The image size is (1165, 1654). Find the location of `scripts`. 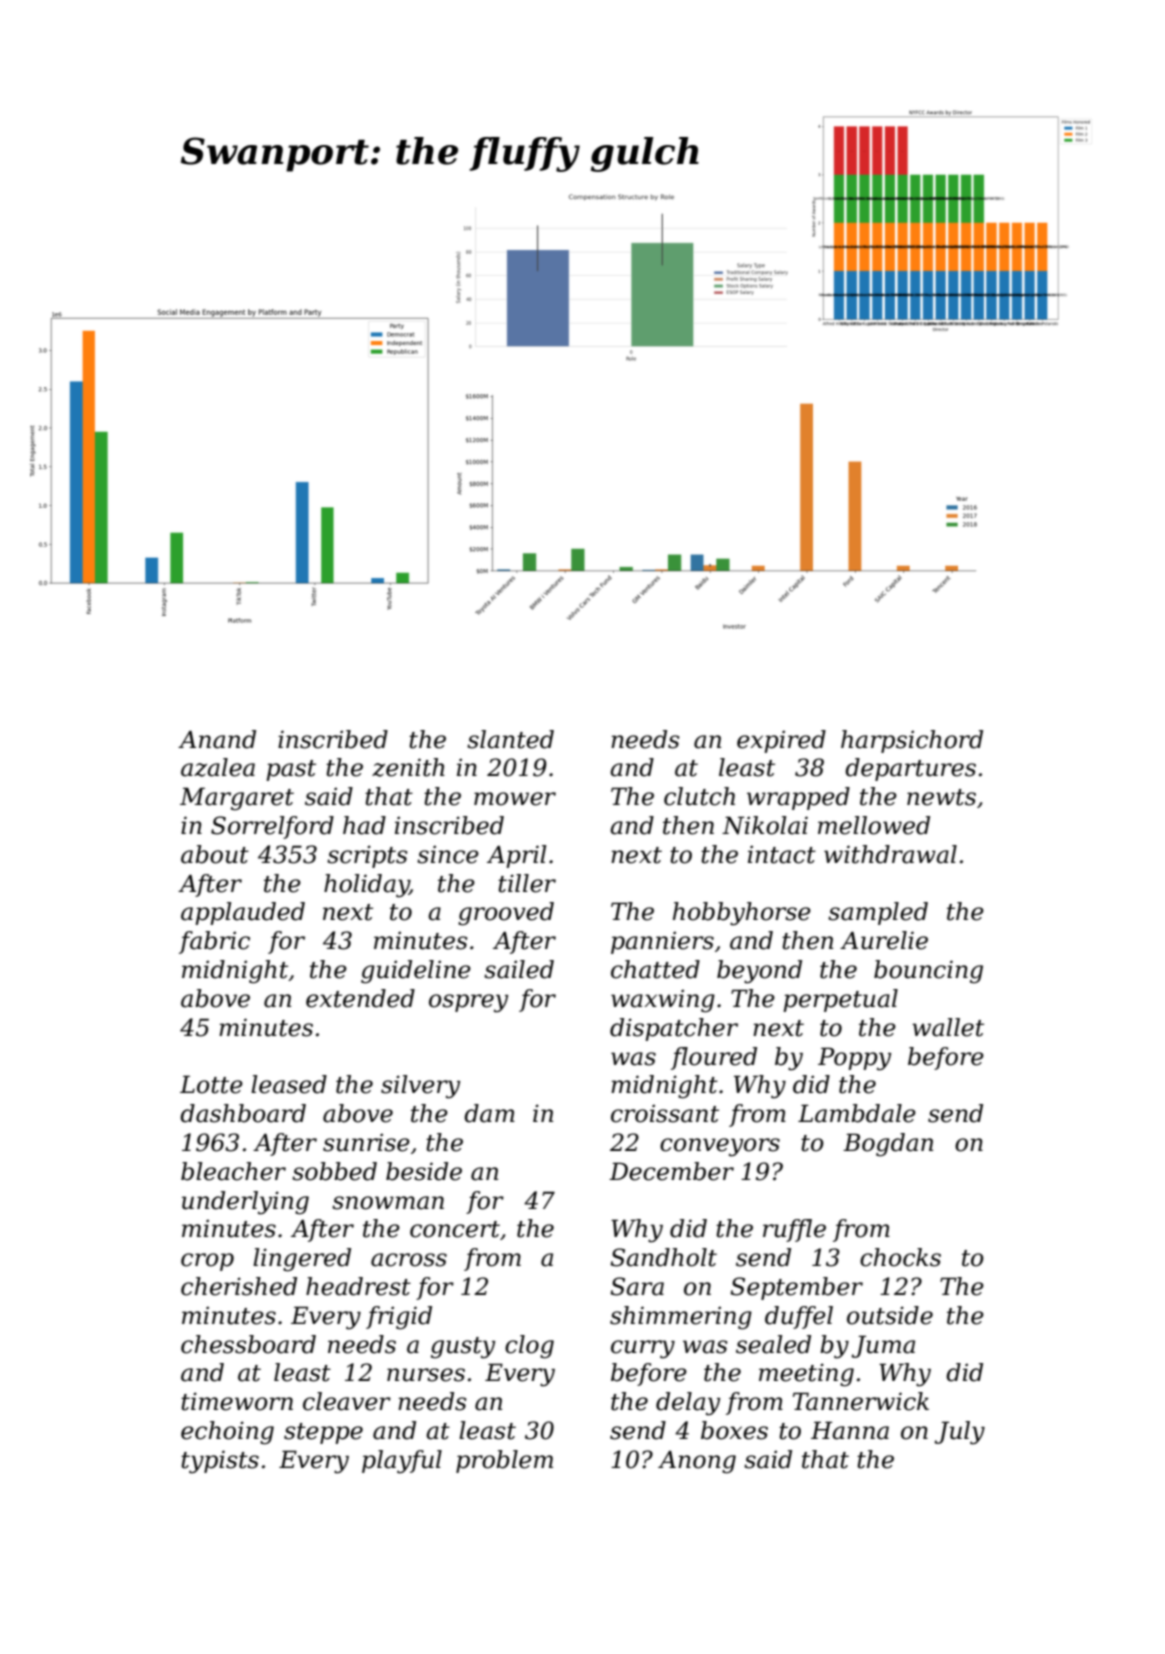

scripts is located at coordinates (367, 856).
